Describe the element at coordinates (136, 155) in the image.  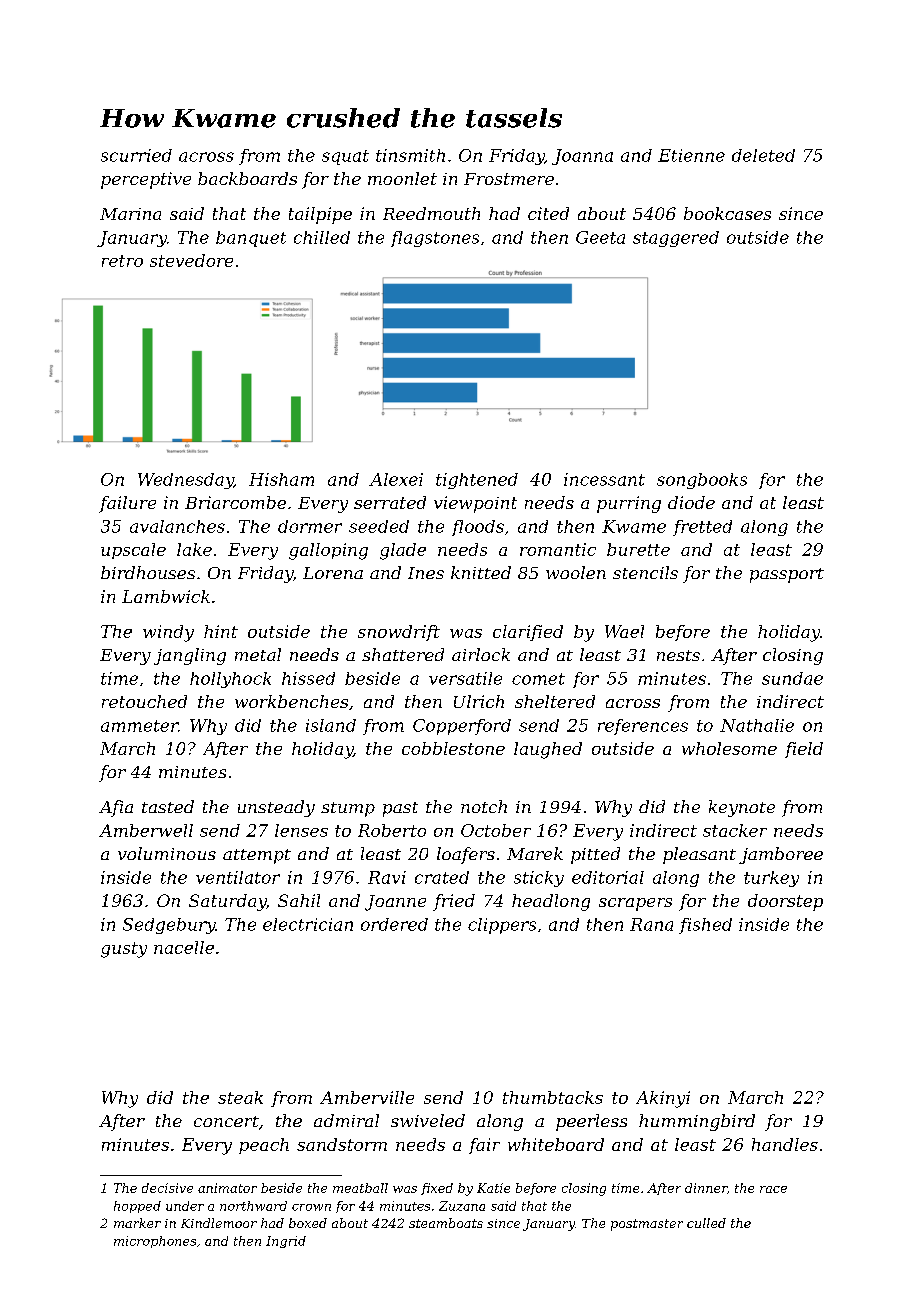
I see `scurried` at that location.
